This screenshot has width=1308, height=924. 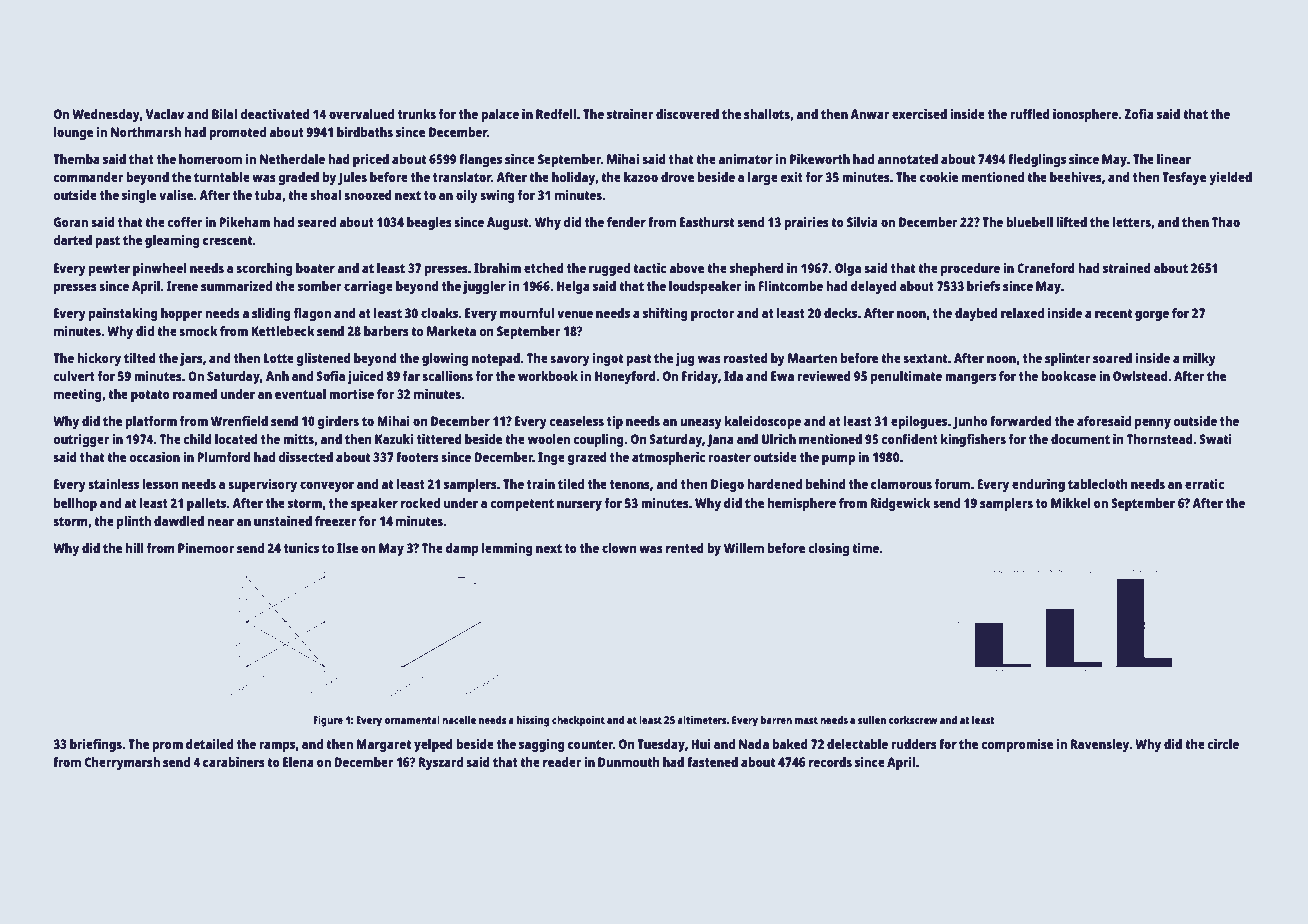 I want to click on rocked, so click(x=420, y=503).
